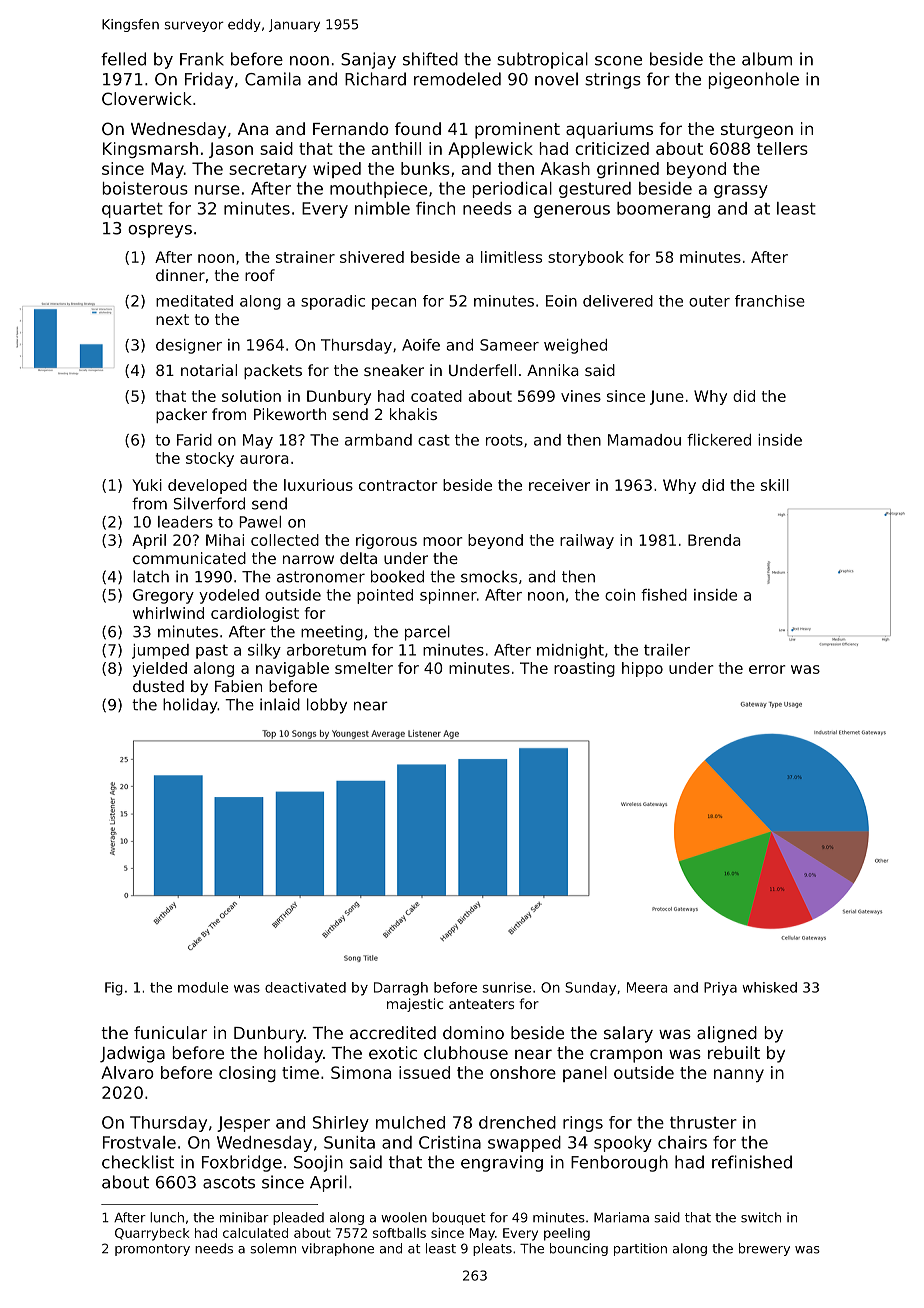 This page has width=924, height=1308. Describe the element at coordinates (338, 1249) in the page. I see `vibraphone` at that location.
